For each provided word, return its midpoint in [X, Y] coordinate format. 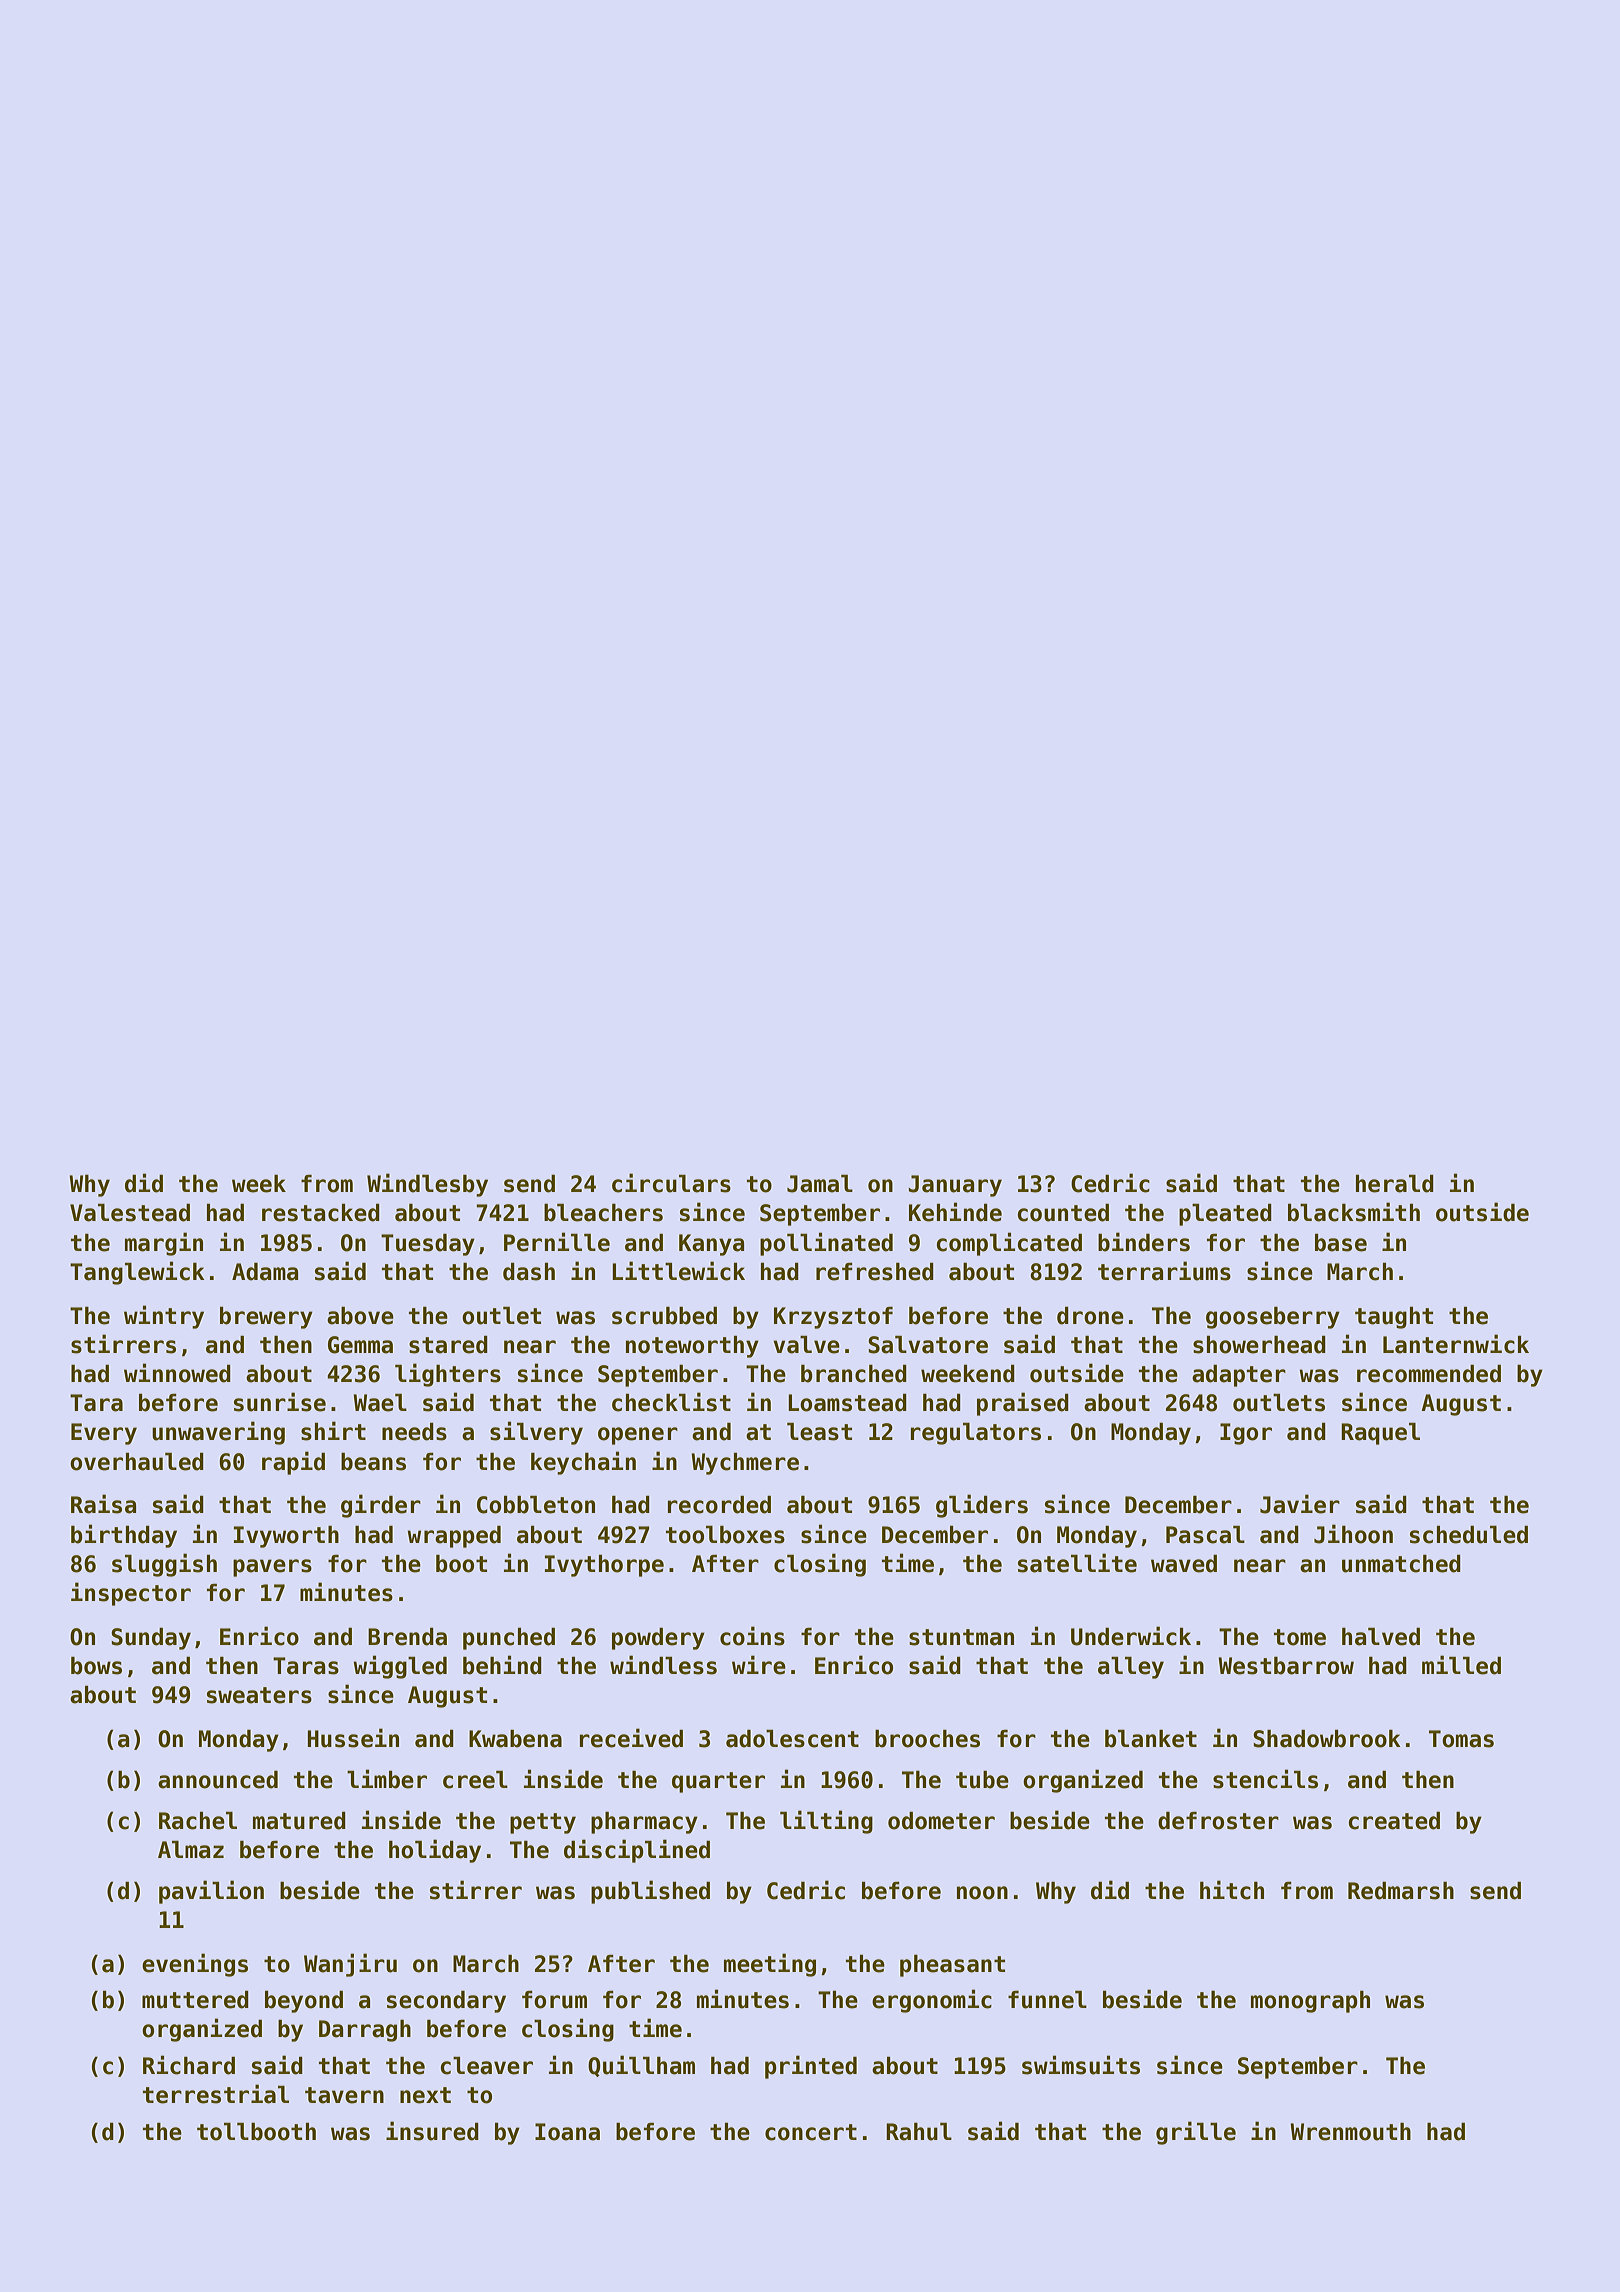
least [819, 1432]
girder [381, 1506]
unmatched [1401, 1564]
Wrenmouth [1350, 2132]
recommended [1429, 1374]
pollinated [826, 1244]
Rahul [919, 2132]
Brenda [407, 1637]
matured [299, 1821]
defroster [1218, 1821]
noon [982, 1893]
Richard [189, 2065]
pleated [1225, 1215]
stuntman [961, 1637]
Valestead [130, 1213]
